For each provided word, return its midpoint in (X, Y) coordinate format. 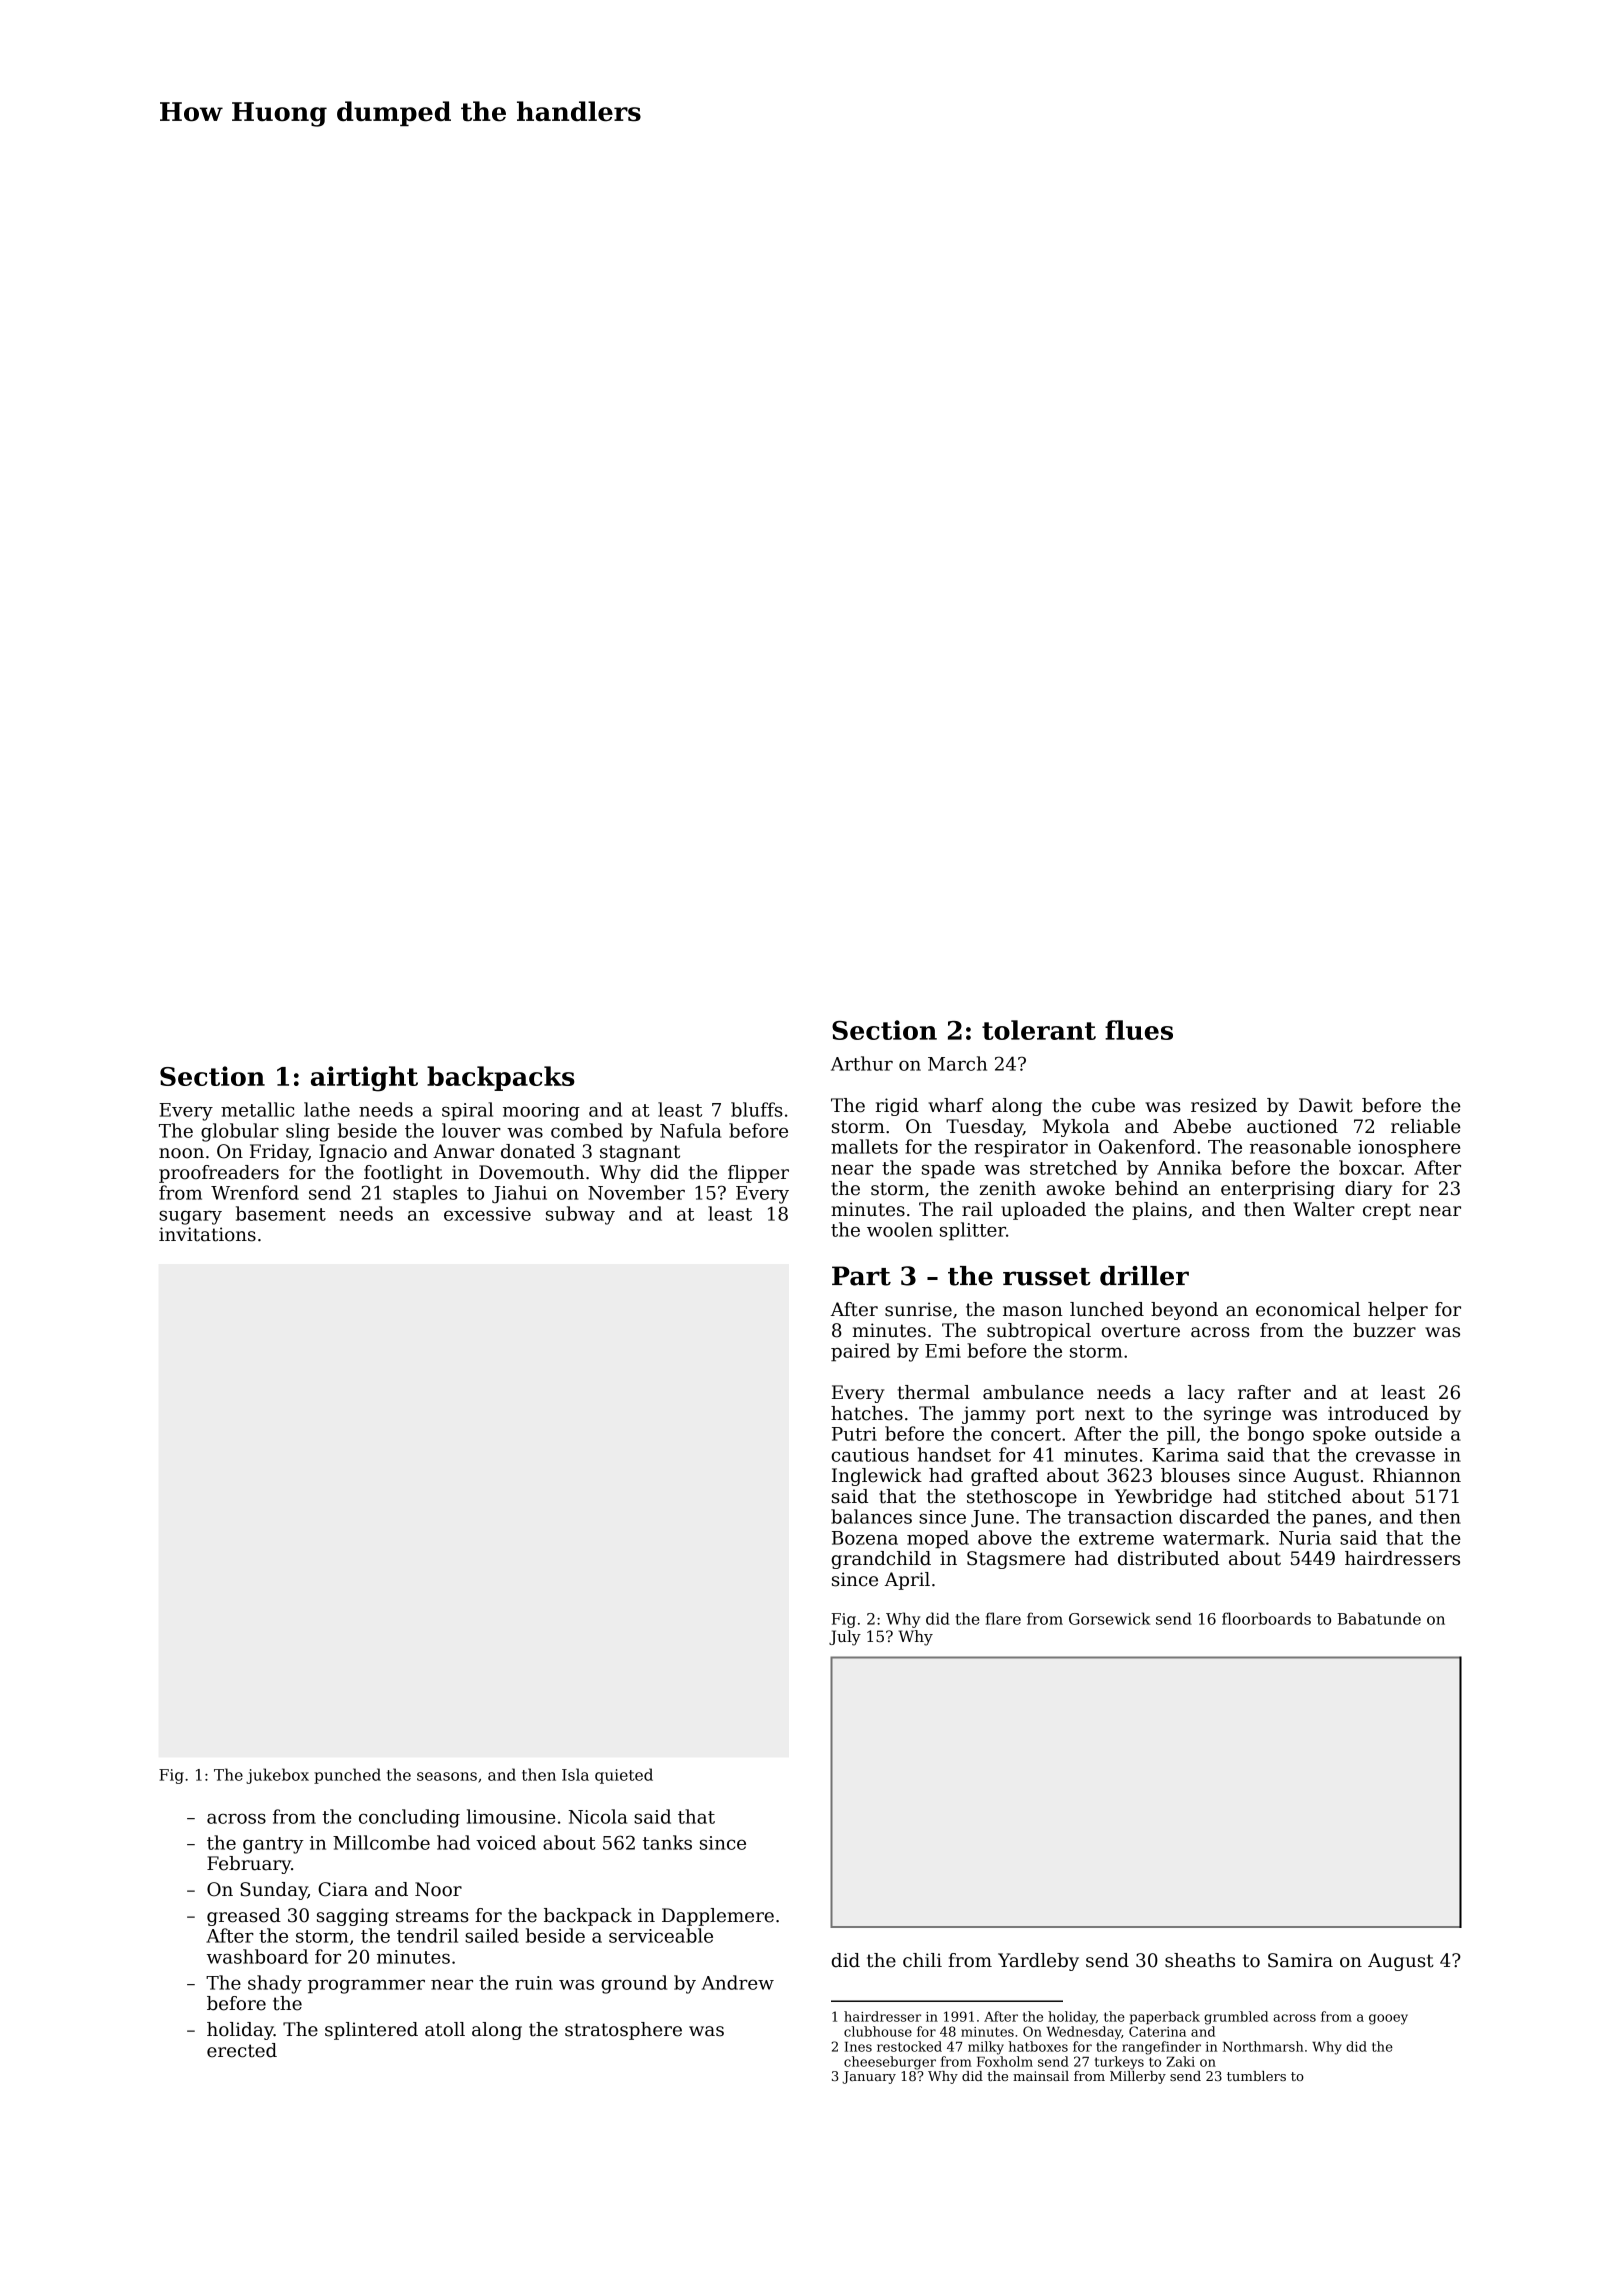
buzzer (1384, 1330)
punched (347, 1776)
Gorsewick (1109, 1618)
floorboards (1266, 1618)
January (869, 2077)
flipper (758, 1174)
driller (1144, 1276)
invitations (207, 1234)
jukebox (277, 1776)
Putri (854, 1434)
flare (1003, 1618)
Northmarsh (1263, 2046)
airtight (364, 1079)
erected (242, 2050)
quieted (624, 1776)
